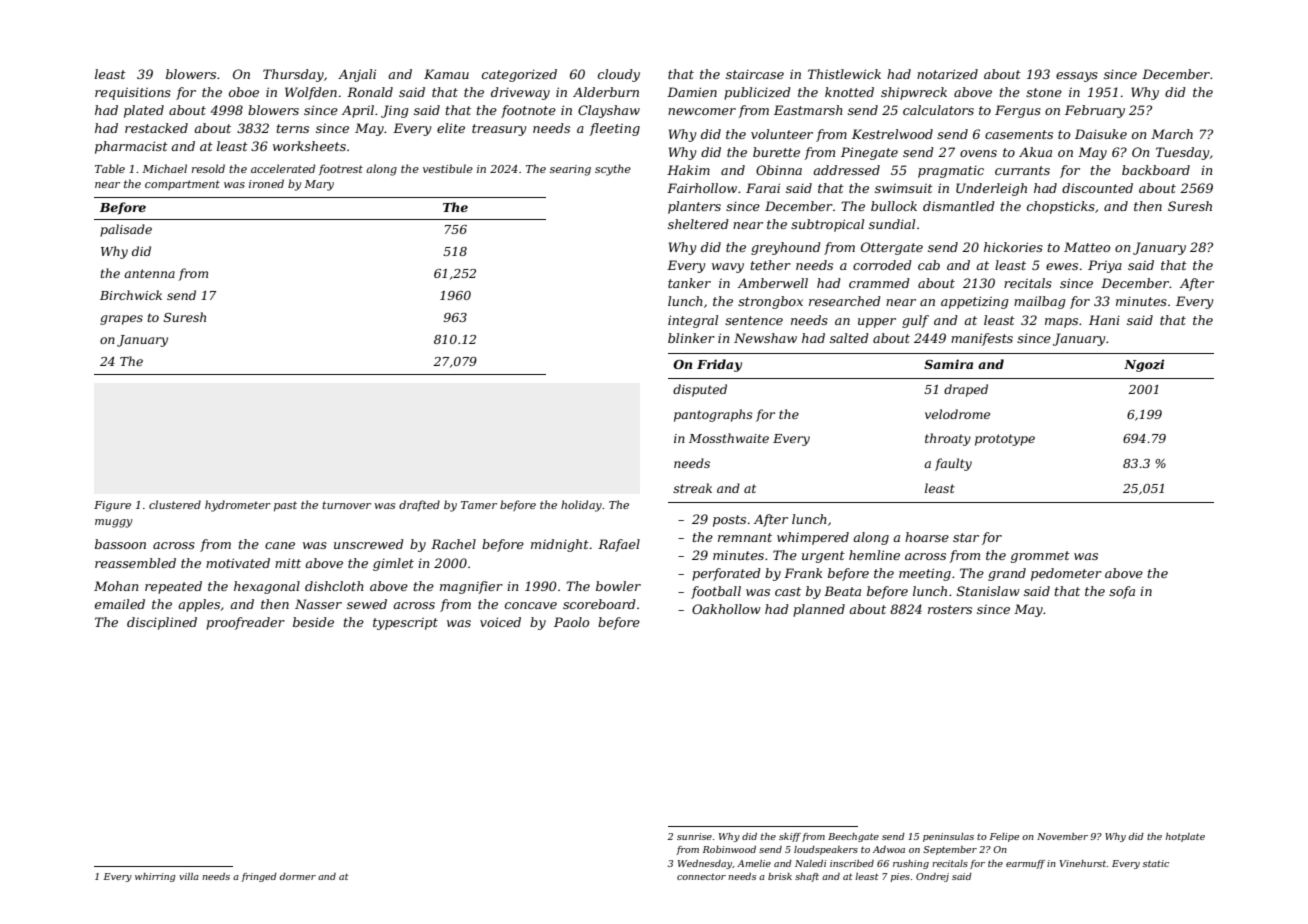  What do you see at coordinates (790, 837) in the screenshot?
I see `skiff` at bounding box center [790, 837].
